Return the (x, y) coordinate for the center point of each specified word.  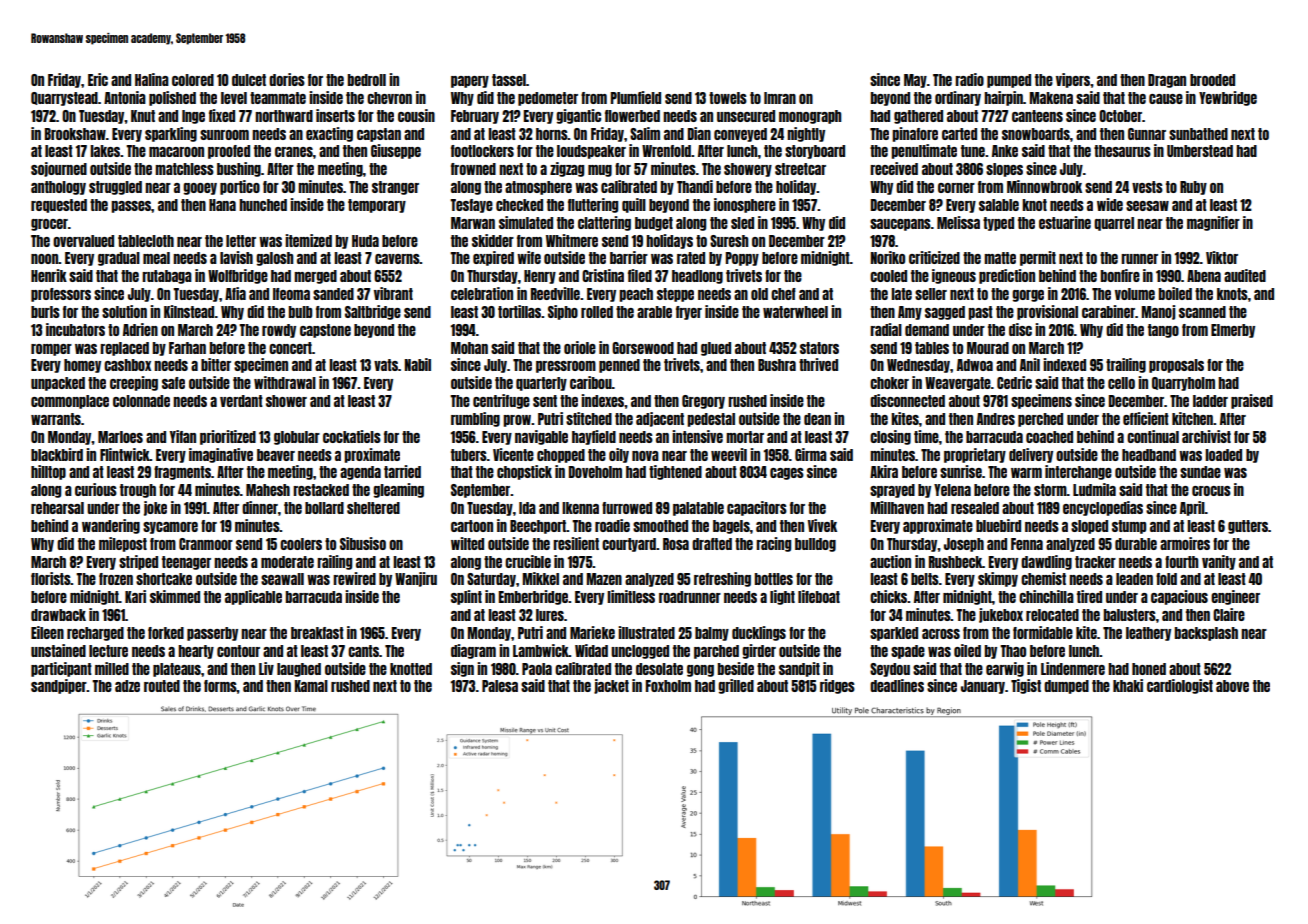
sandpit (799, 669)
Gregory (703, 402)
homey (82, 366)
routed (162, 686)
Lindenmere (1073, 668)
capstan (379, 135)
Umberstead (1200, 151)
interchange (1078, 472)
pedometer (548, 99)
